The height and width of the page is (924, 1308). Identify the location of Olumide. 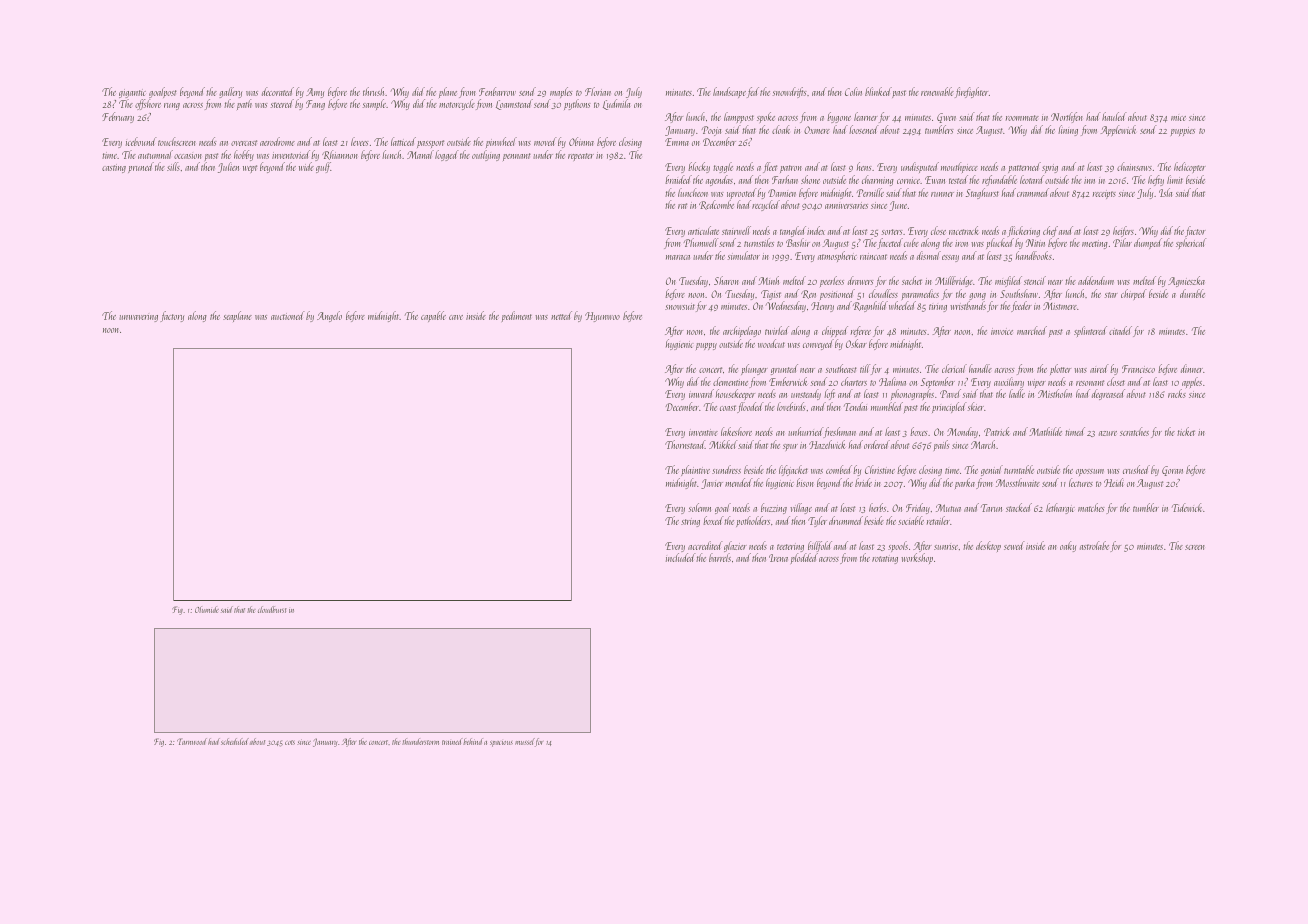
(207, 609).
